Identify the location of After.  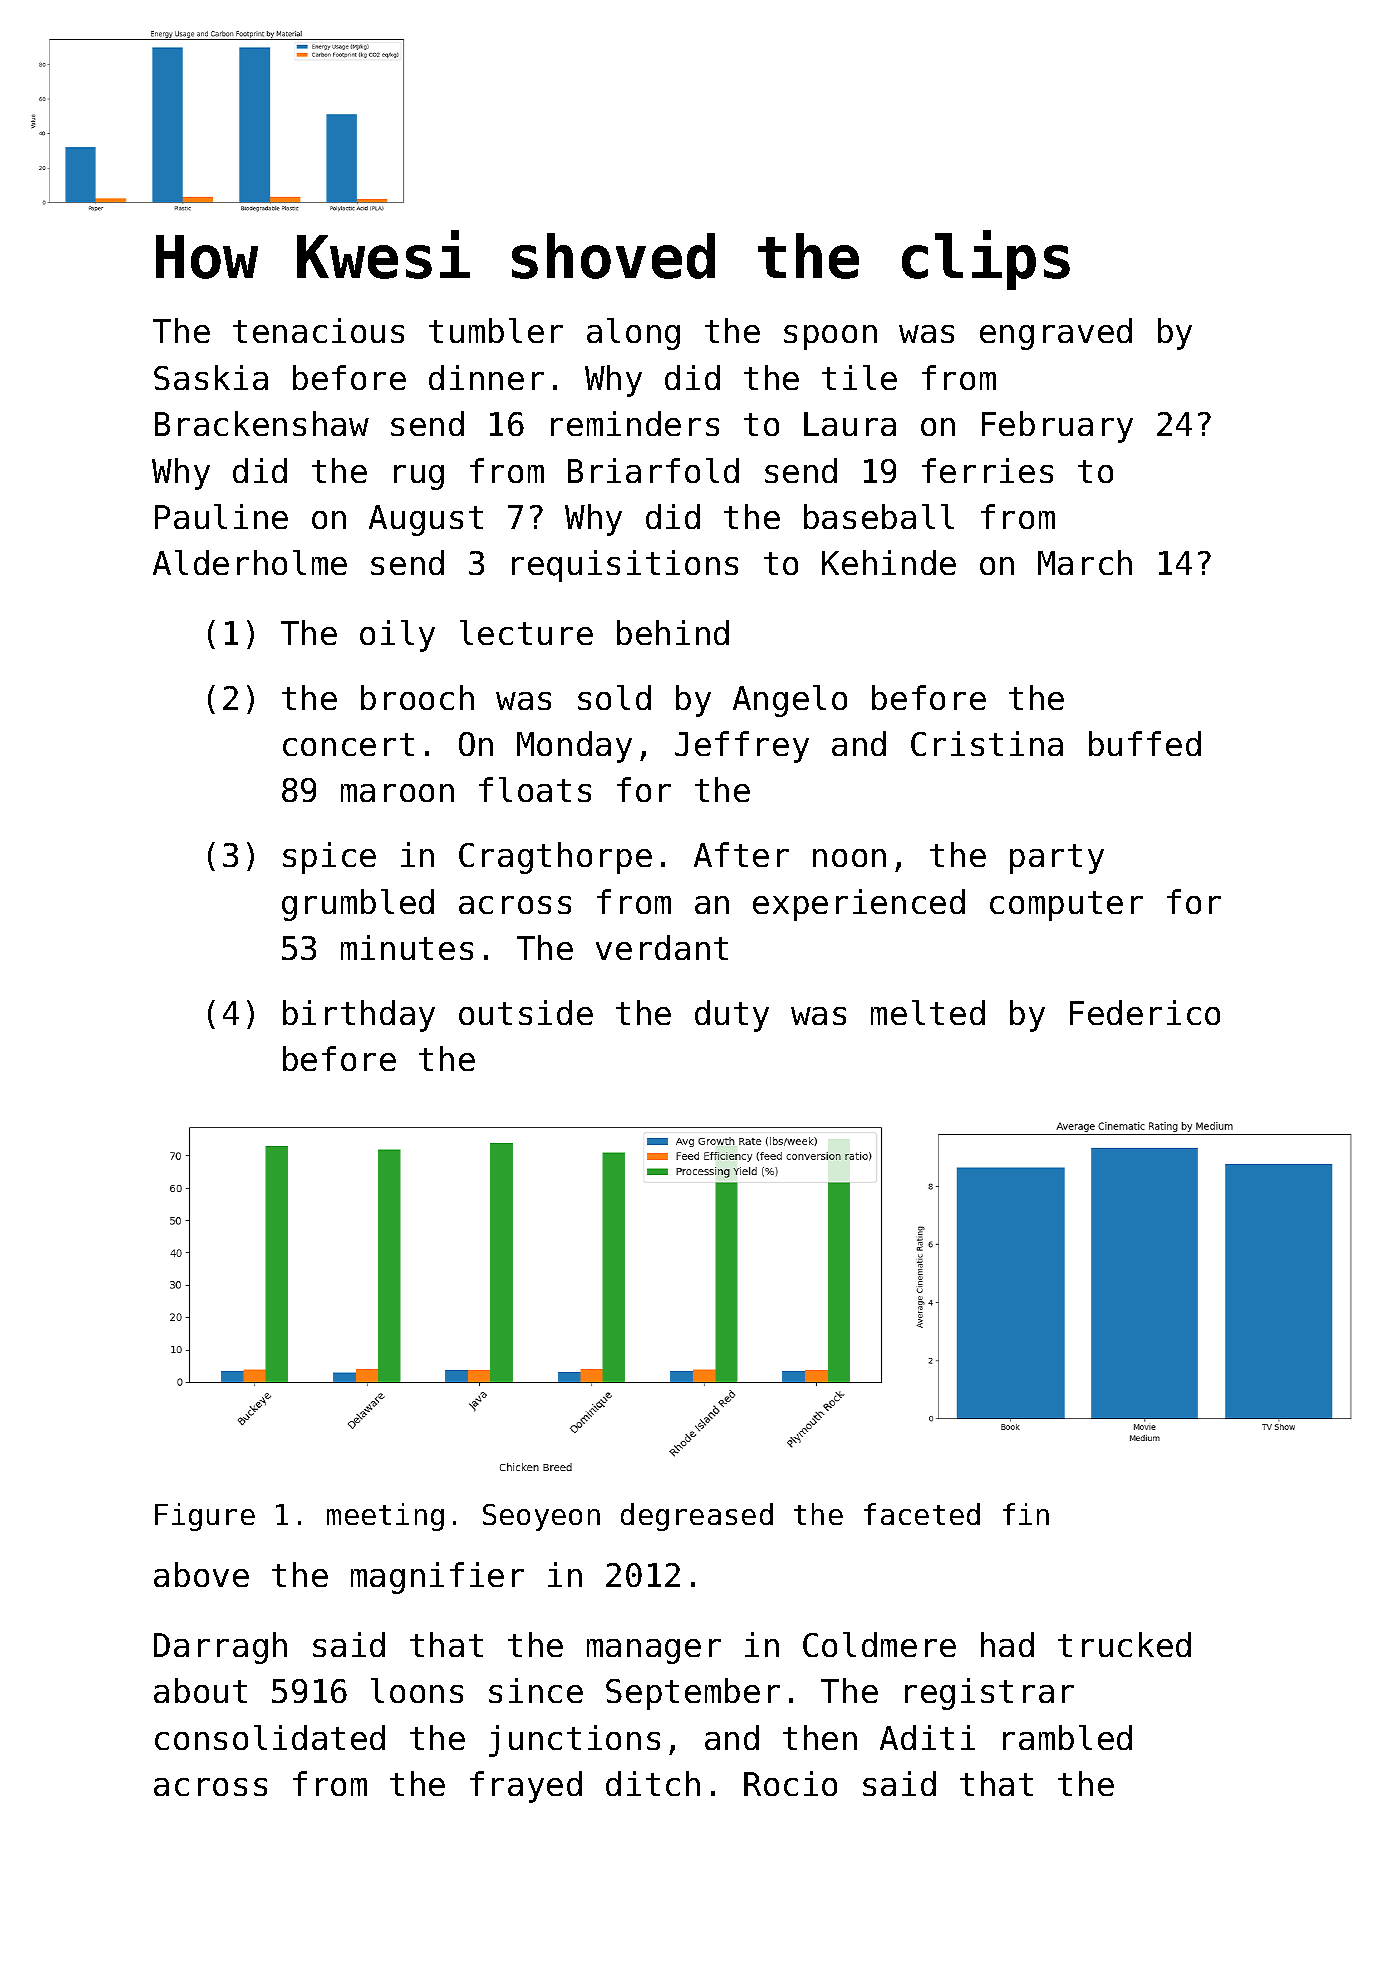
(741, 854).
